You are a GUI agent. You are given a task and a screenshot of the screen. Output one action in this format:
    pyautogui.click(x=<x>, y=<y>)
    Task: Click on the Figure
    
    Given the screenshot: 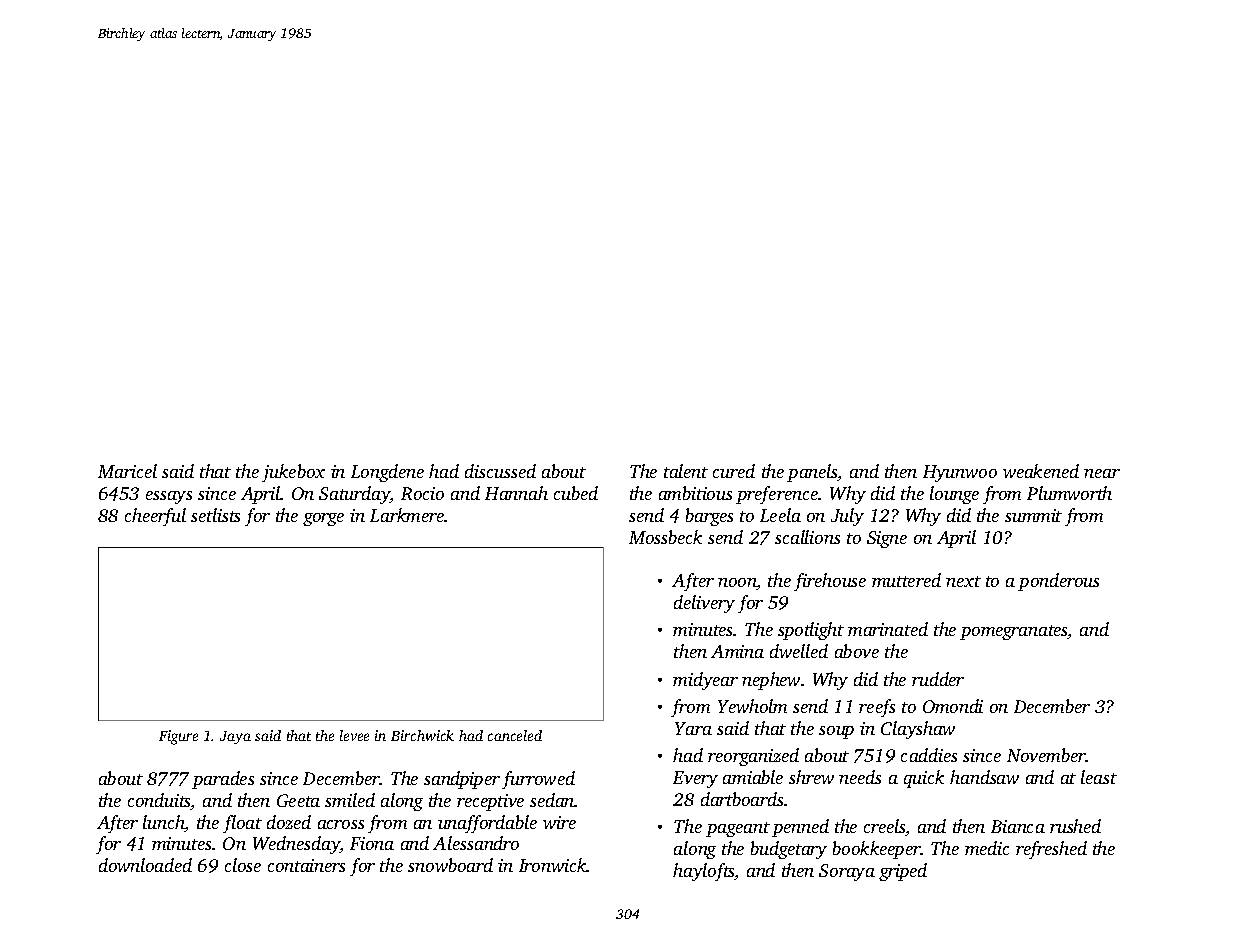 What is the action you would take?
    pyautogui.click(x=178, y=737)
